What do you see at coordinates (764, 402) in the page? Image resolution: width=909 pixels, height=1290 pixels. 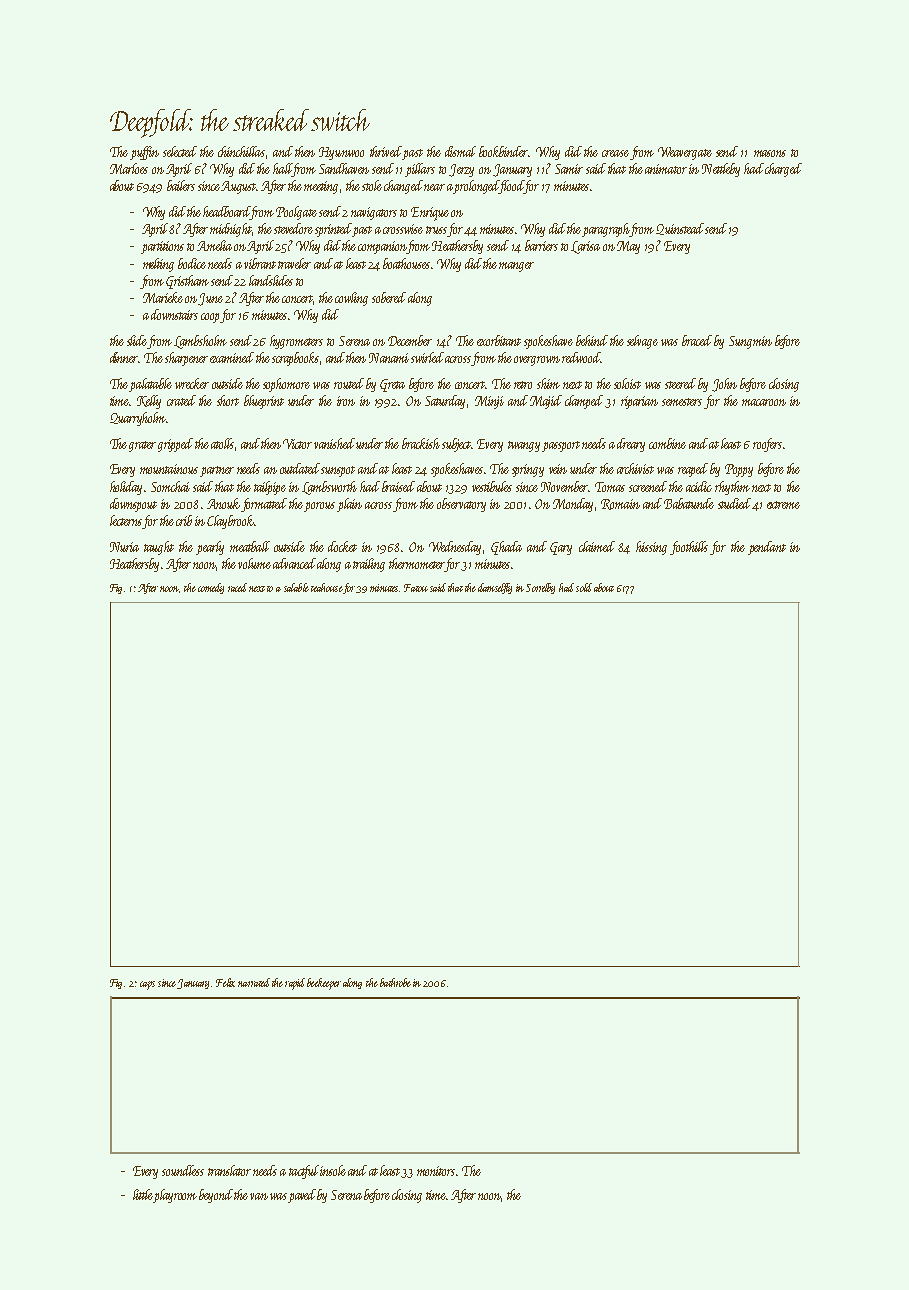 I see `macaroon` at bounding box center [764, 402].
